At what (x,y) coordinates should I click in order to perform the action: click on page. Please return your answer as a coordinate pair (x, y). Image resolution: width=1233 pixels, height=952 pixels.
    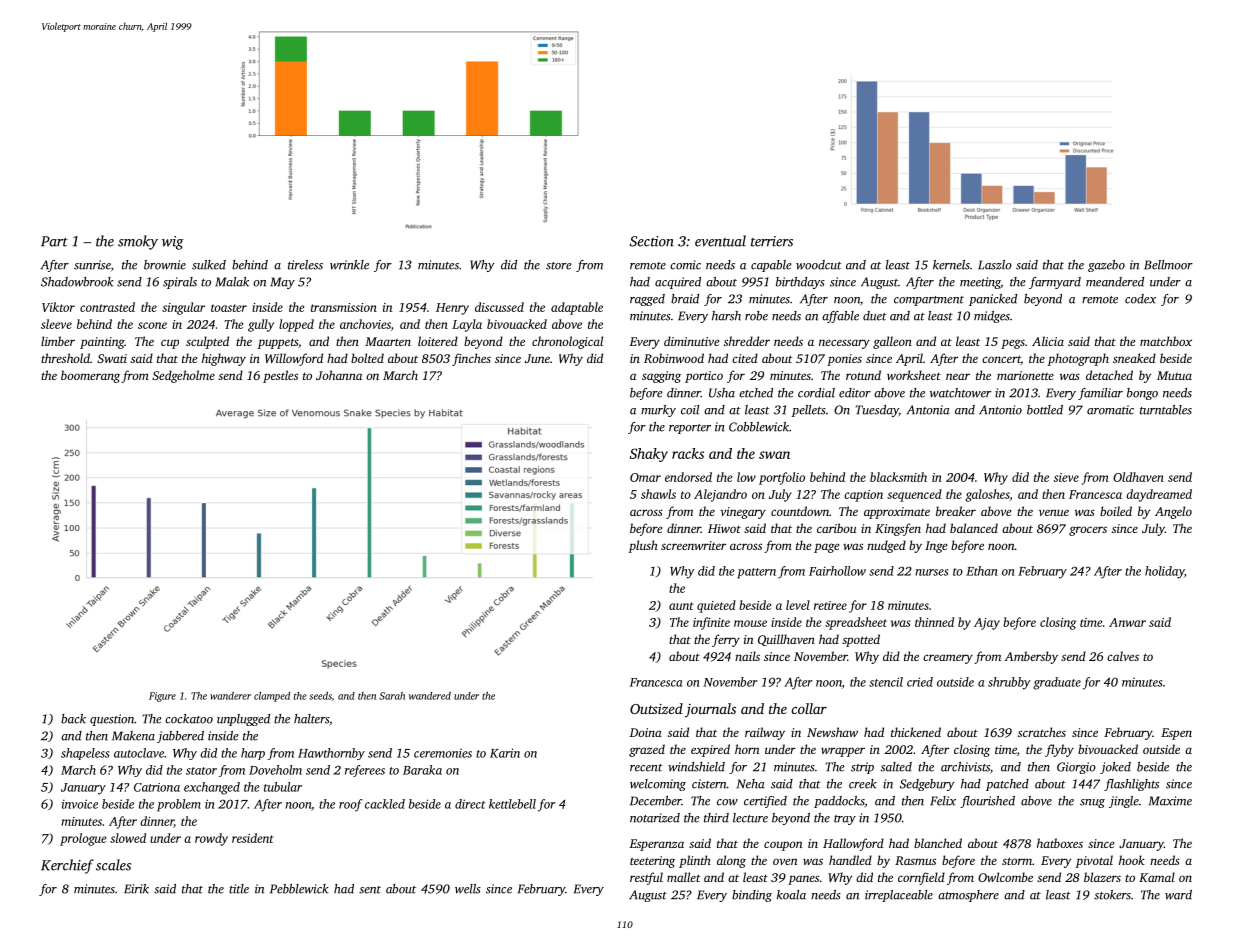
    Looking at the image, I should click on (826, 548).
